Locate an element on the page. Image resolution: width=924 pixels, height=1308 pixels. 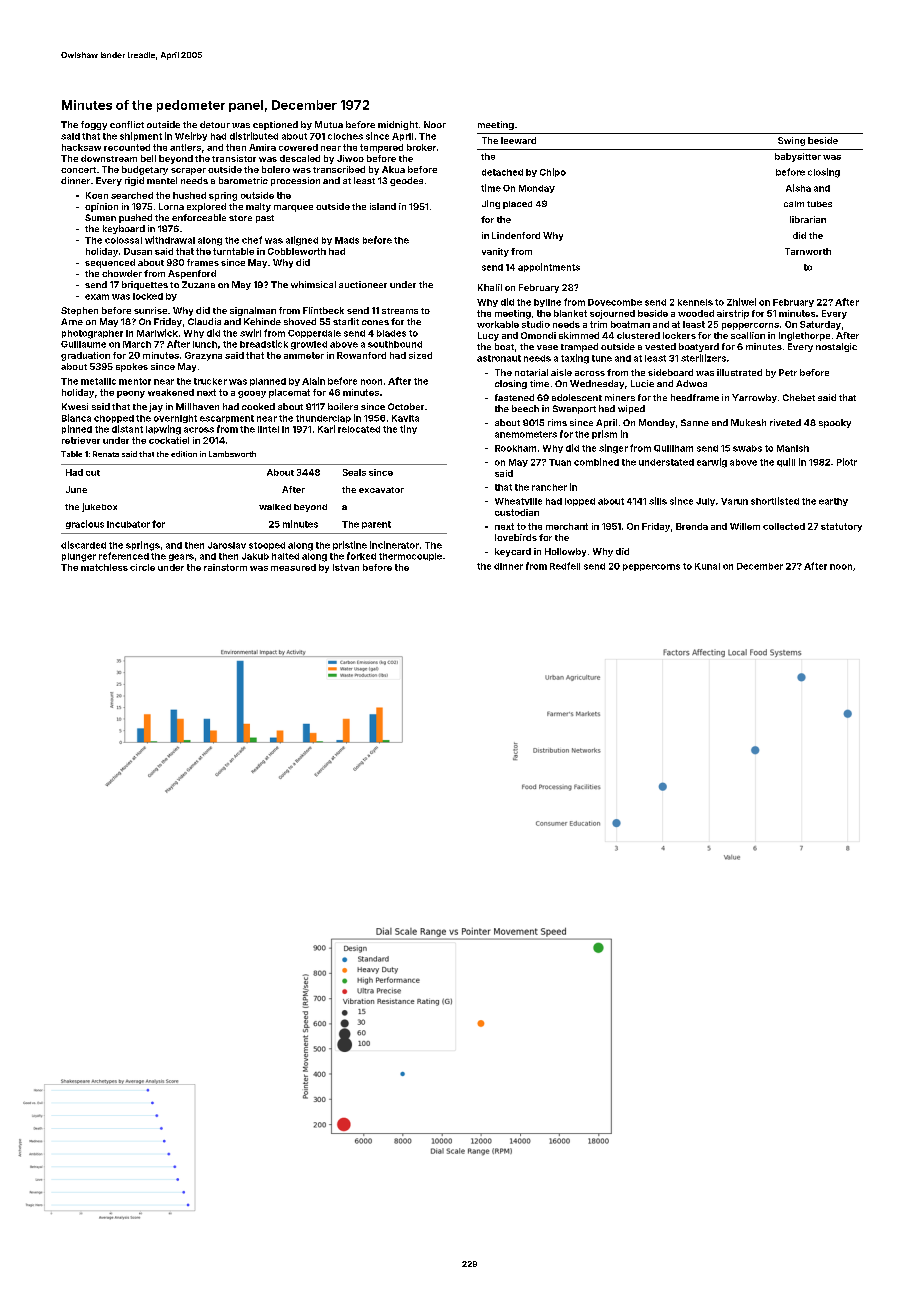
Seals is located at coordinates (354, 472).
